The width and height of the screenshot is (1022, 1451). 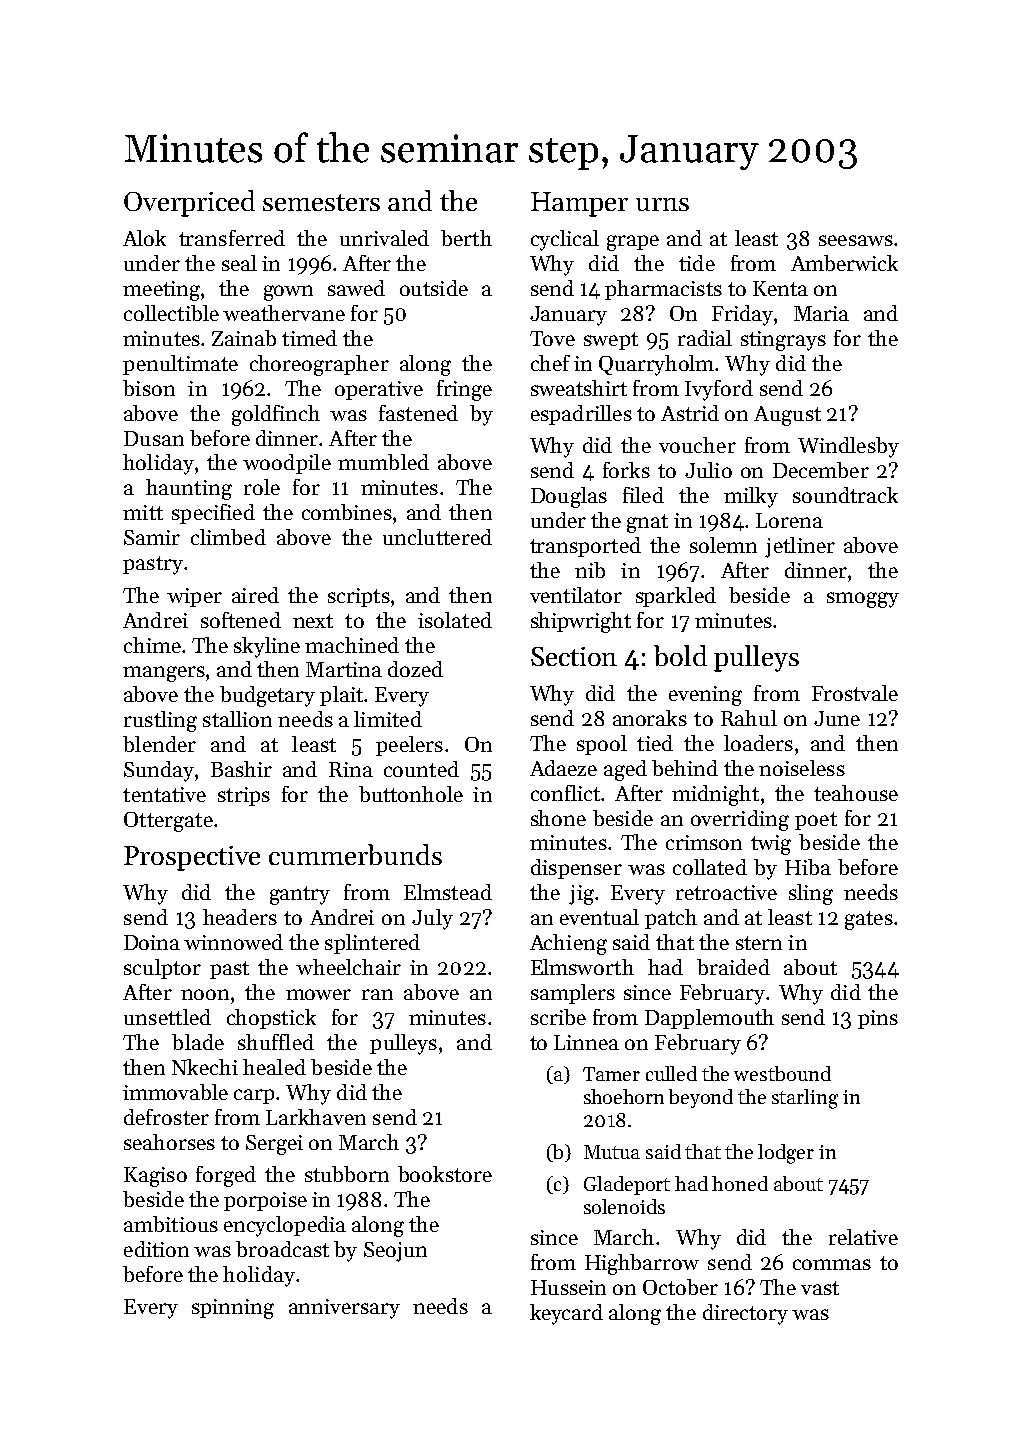 What do you see at coordinates (161, 291) in the screenshot?
I see `meeting` at bounding box center [161, 291].
